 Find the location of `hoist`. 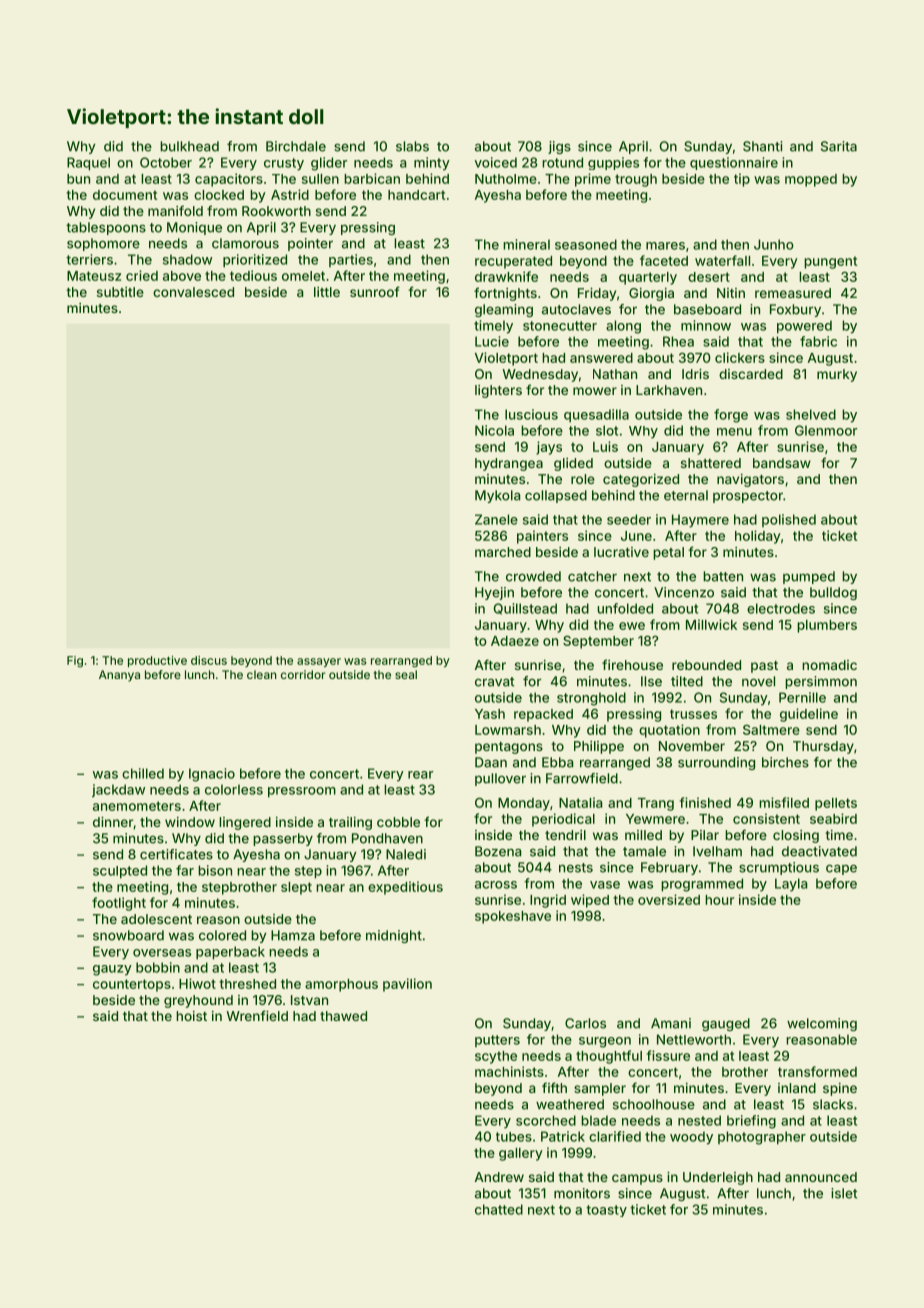

hoist is located at coordinates (191, 1016).
